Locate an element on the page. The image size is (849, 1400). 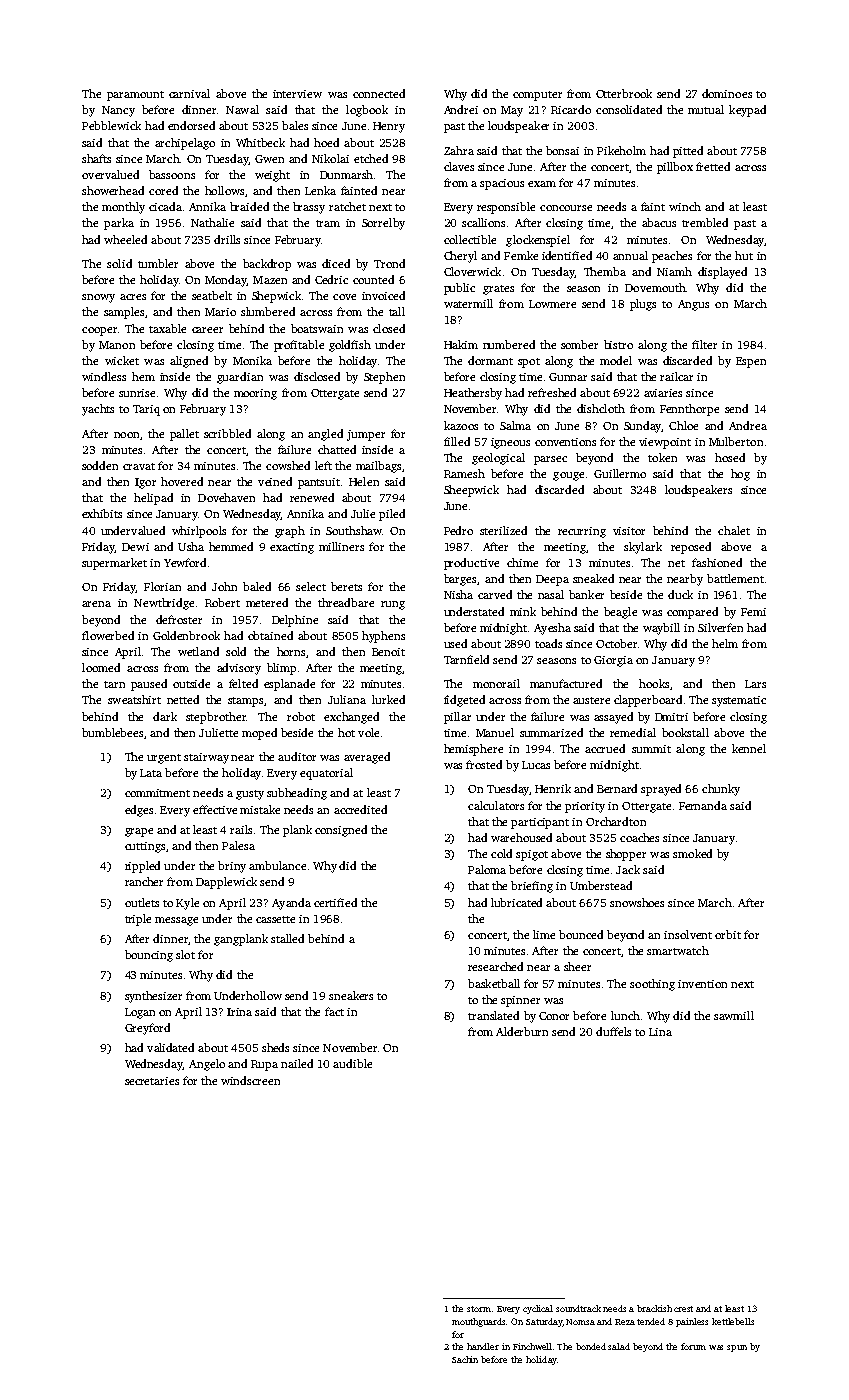
salad is located at coordinates (619, 1346).
